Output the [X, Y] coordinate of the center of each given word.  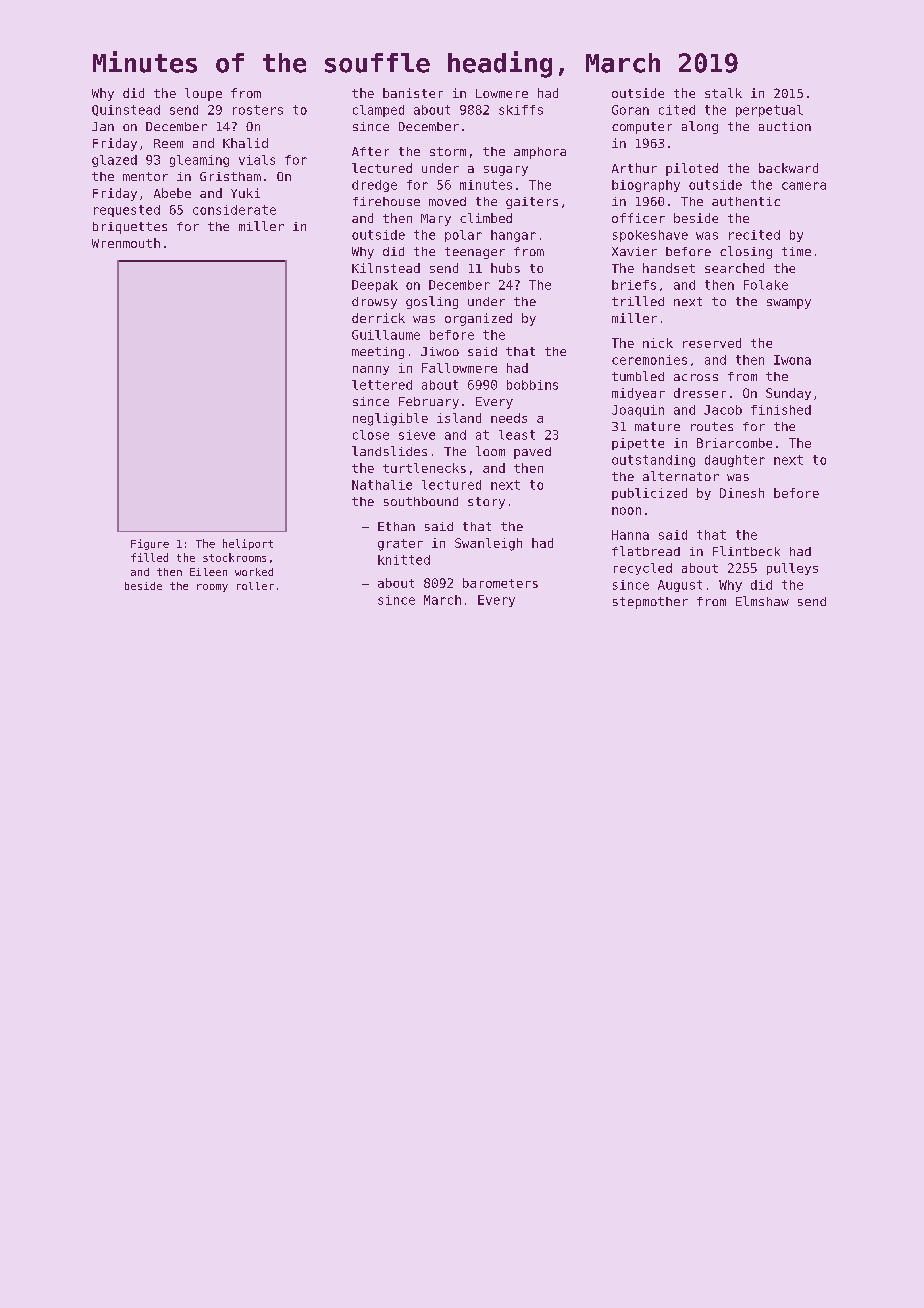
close [371, 435]
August [680, 586]
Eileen [208, 572]
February [429, 403]
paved [532, 453]
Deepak [375, 286]
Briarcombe [734, 443]
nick [658, 343]
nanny [371, 370]
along [700, 127]
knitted [404, 560]
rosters [258, 110]
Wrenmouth [126, 243]
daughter [735, 461]
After [370, 151]
